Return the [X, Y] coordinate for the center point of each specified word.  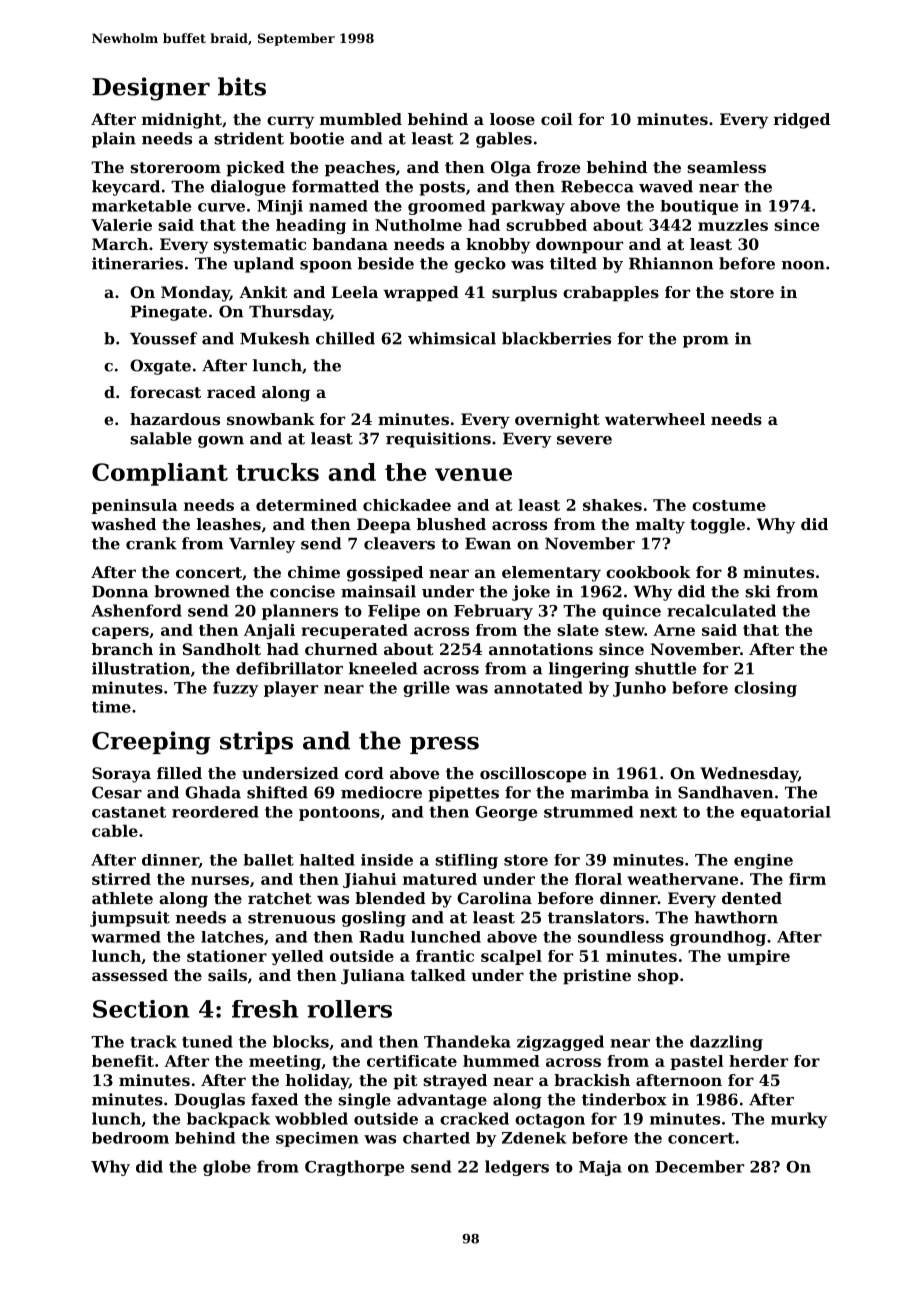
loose [512, 119]
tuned [207, 1041]
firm [807, 879]
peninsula [135, 506]
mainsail [378, 591]
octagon [550, 1121]
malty [660, 526]
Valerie [121, 225]
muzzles [733, 225]
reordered [215, 812]
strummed [588, 812]
